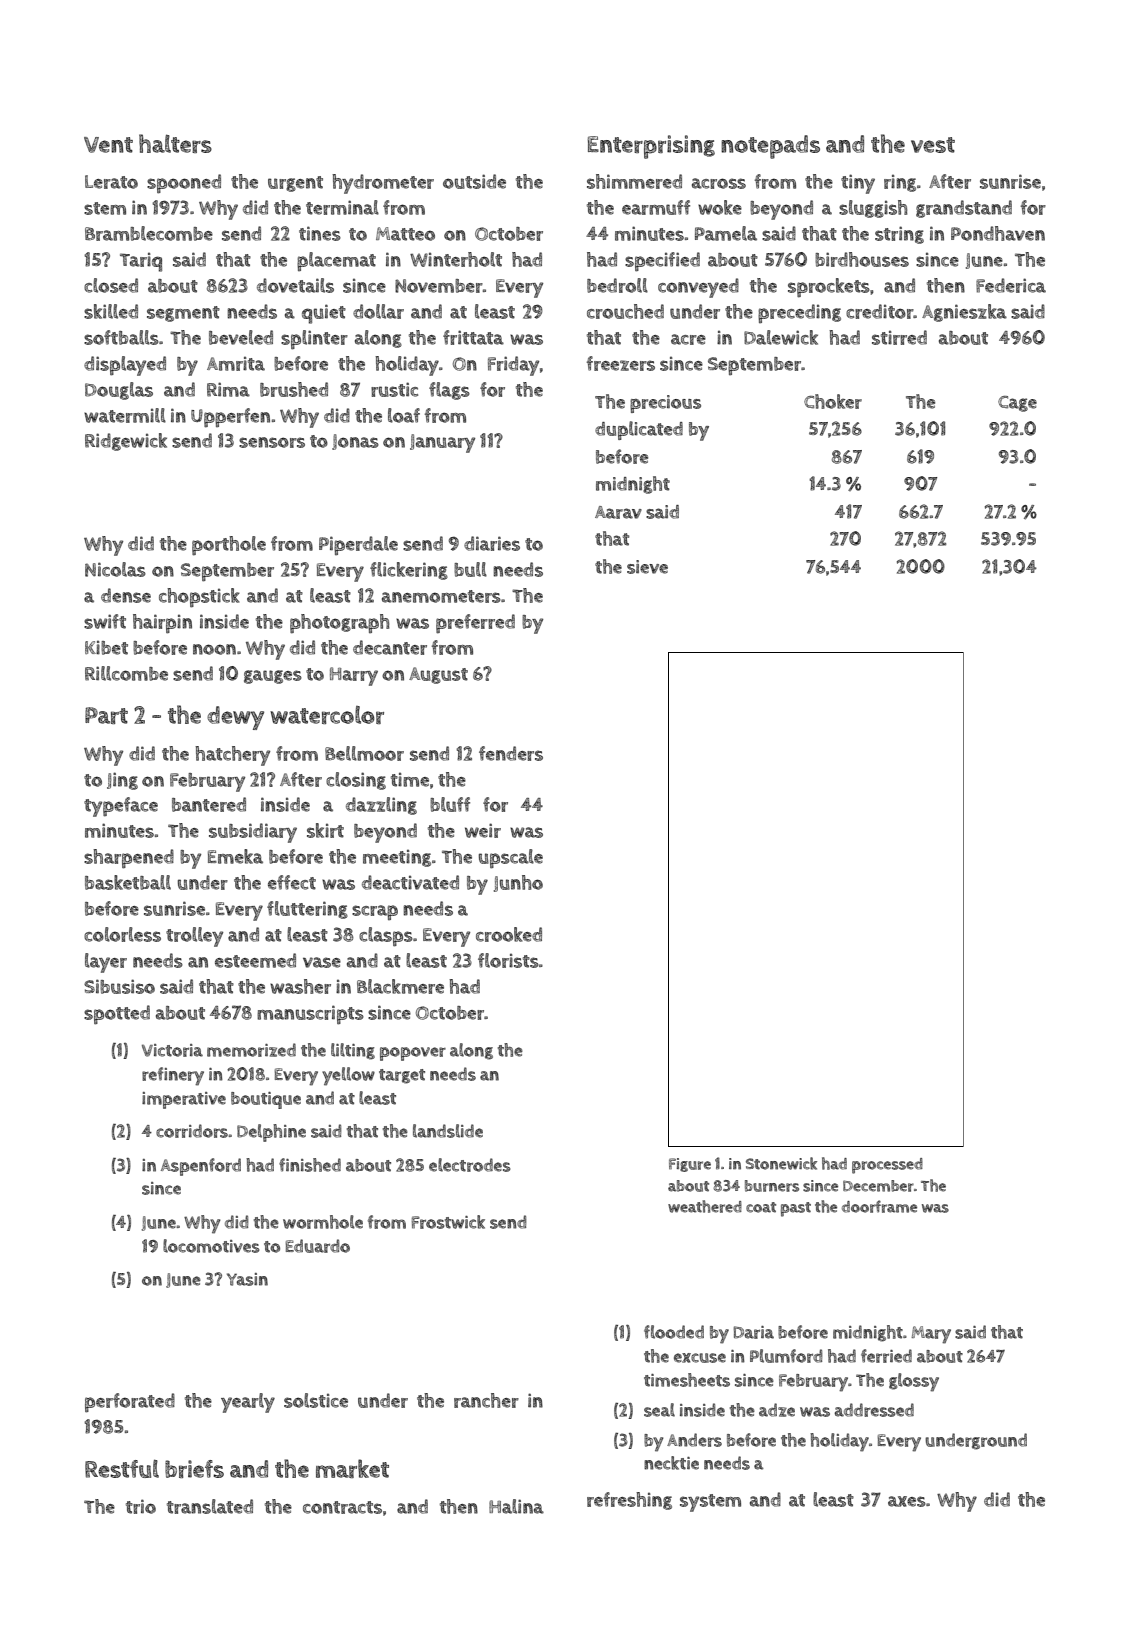 This screenshot has height=1637, width=1130. Describe the element at coordinates (629, 1501) in the screenshot. I see `refreshing` at that location.
